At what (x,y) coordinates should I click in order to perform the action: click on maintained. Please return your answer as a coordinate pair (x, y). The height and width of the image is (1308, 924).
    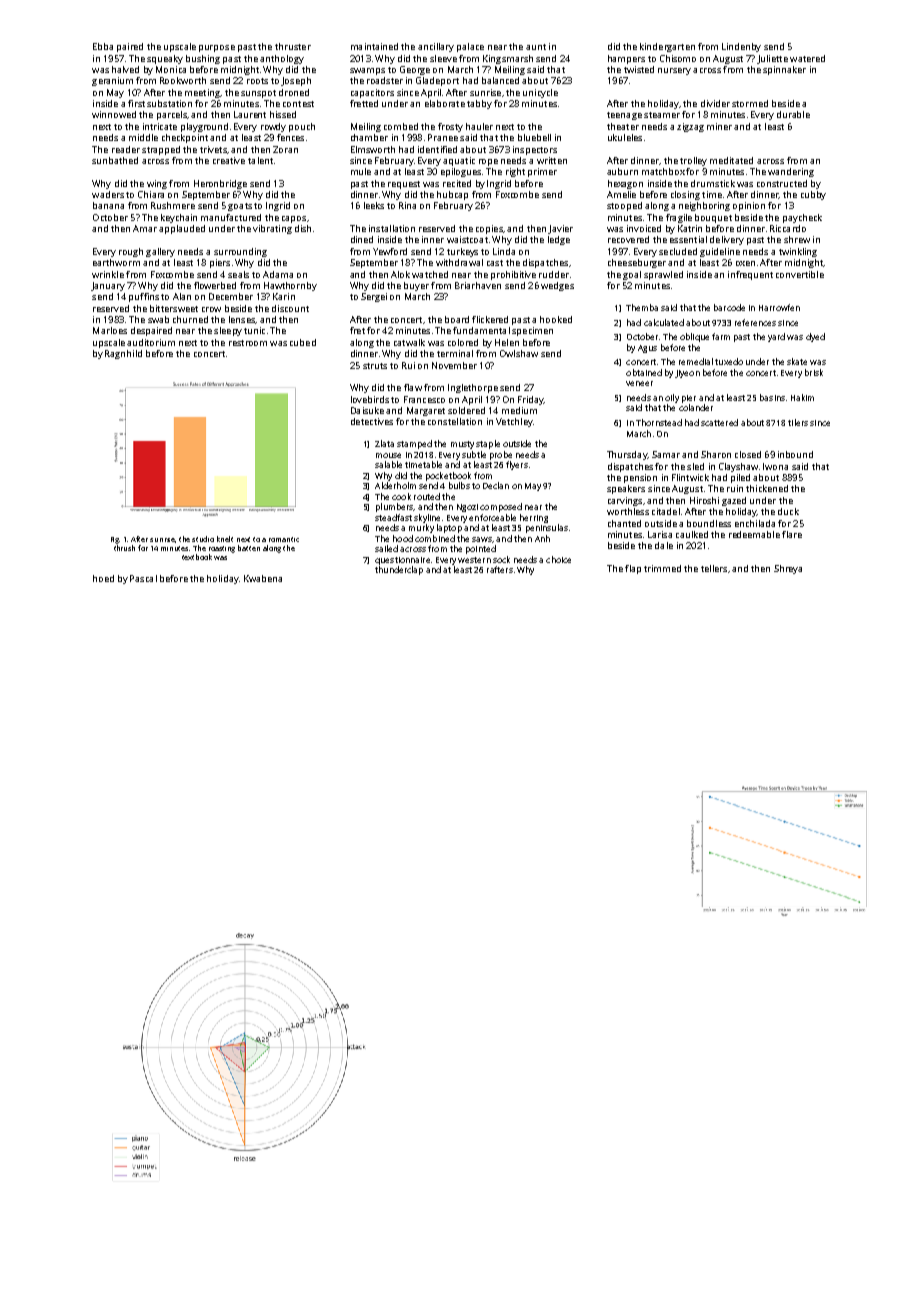
    Looking at the image, I should click on (374, 46).
